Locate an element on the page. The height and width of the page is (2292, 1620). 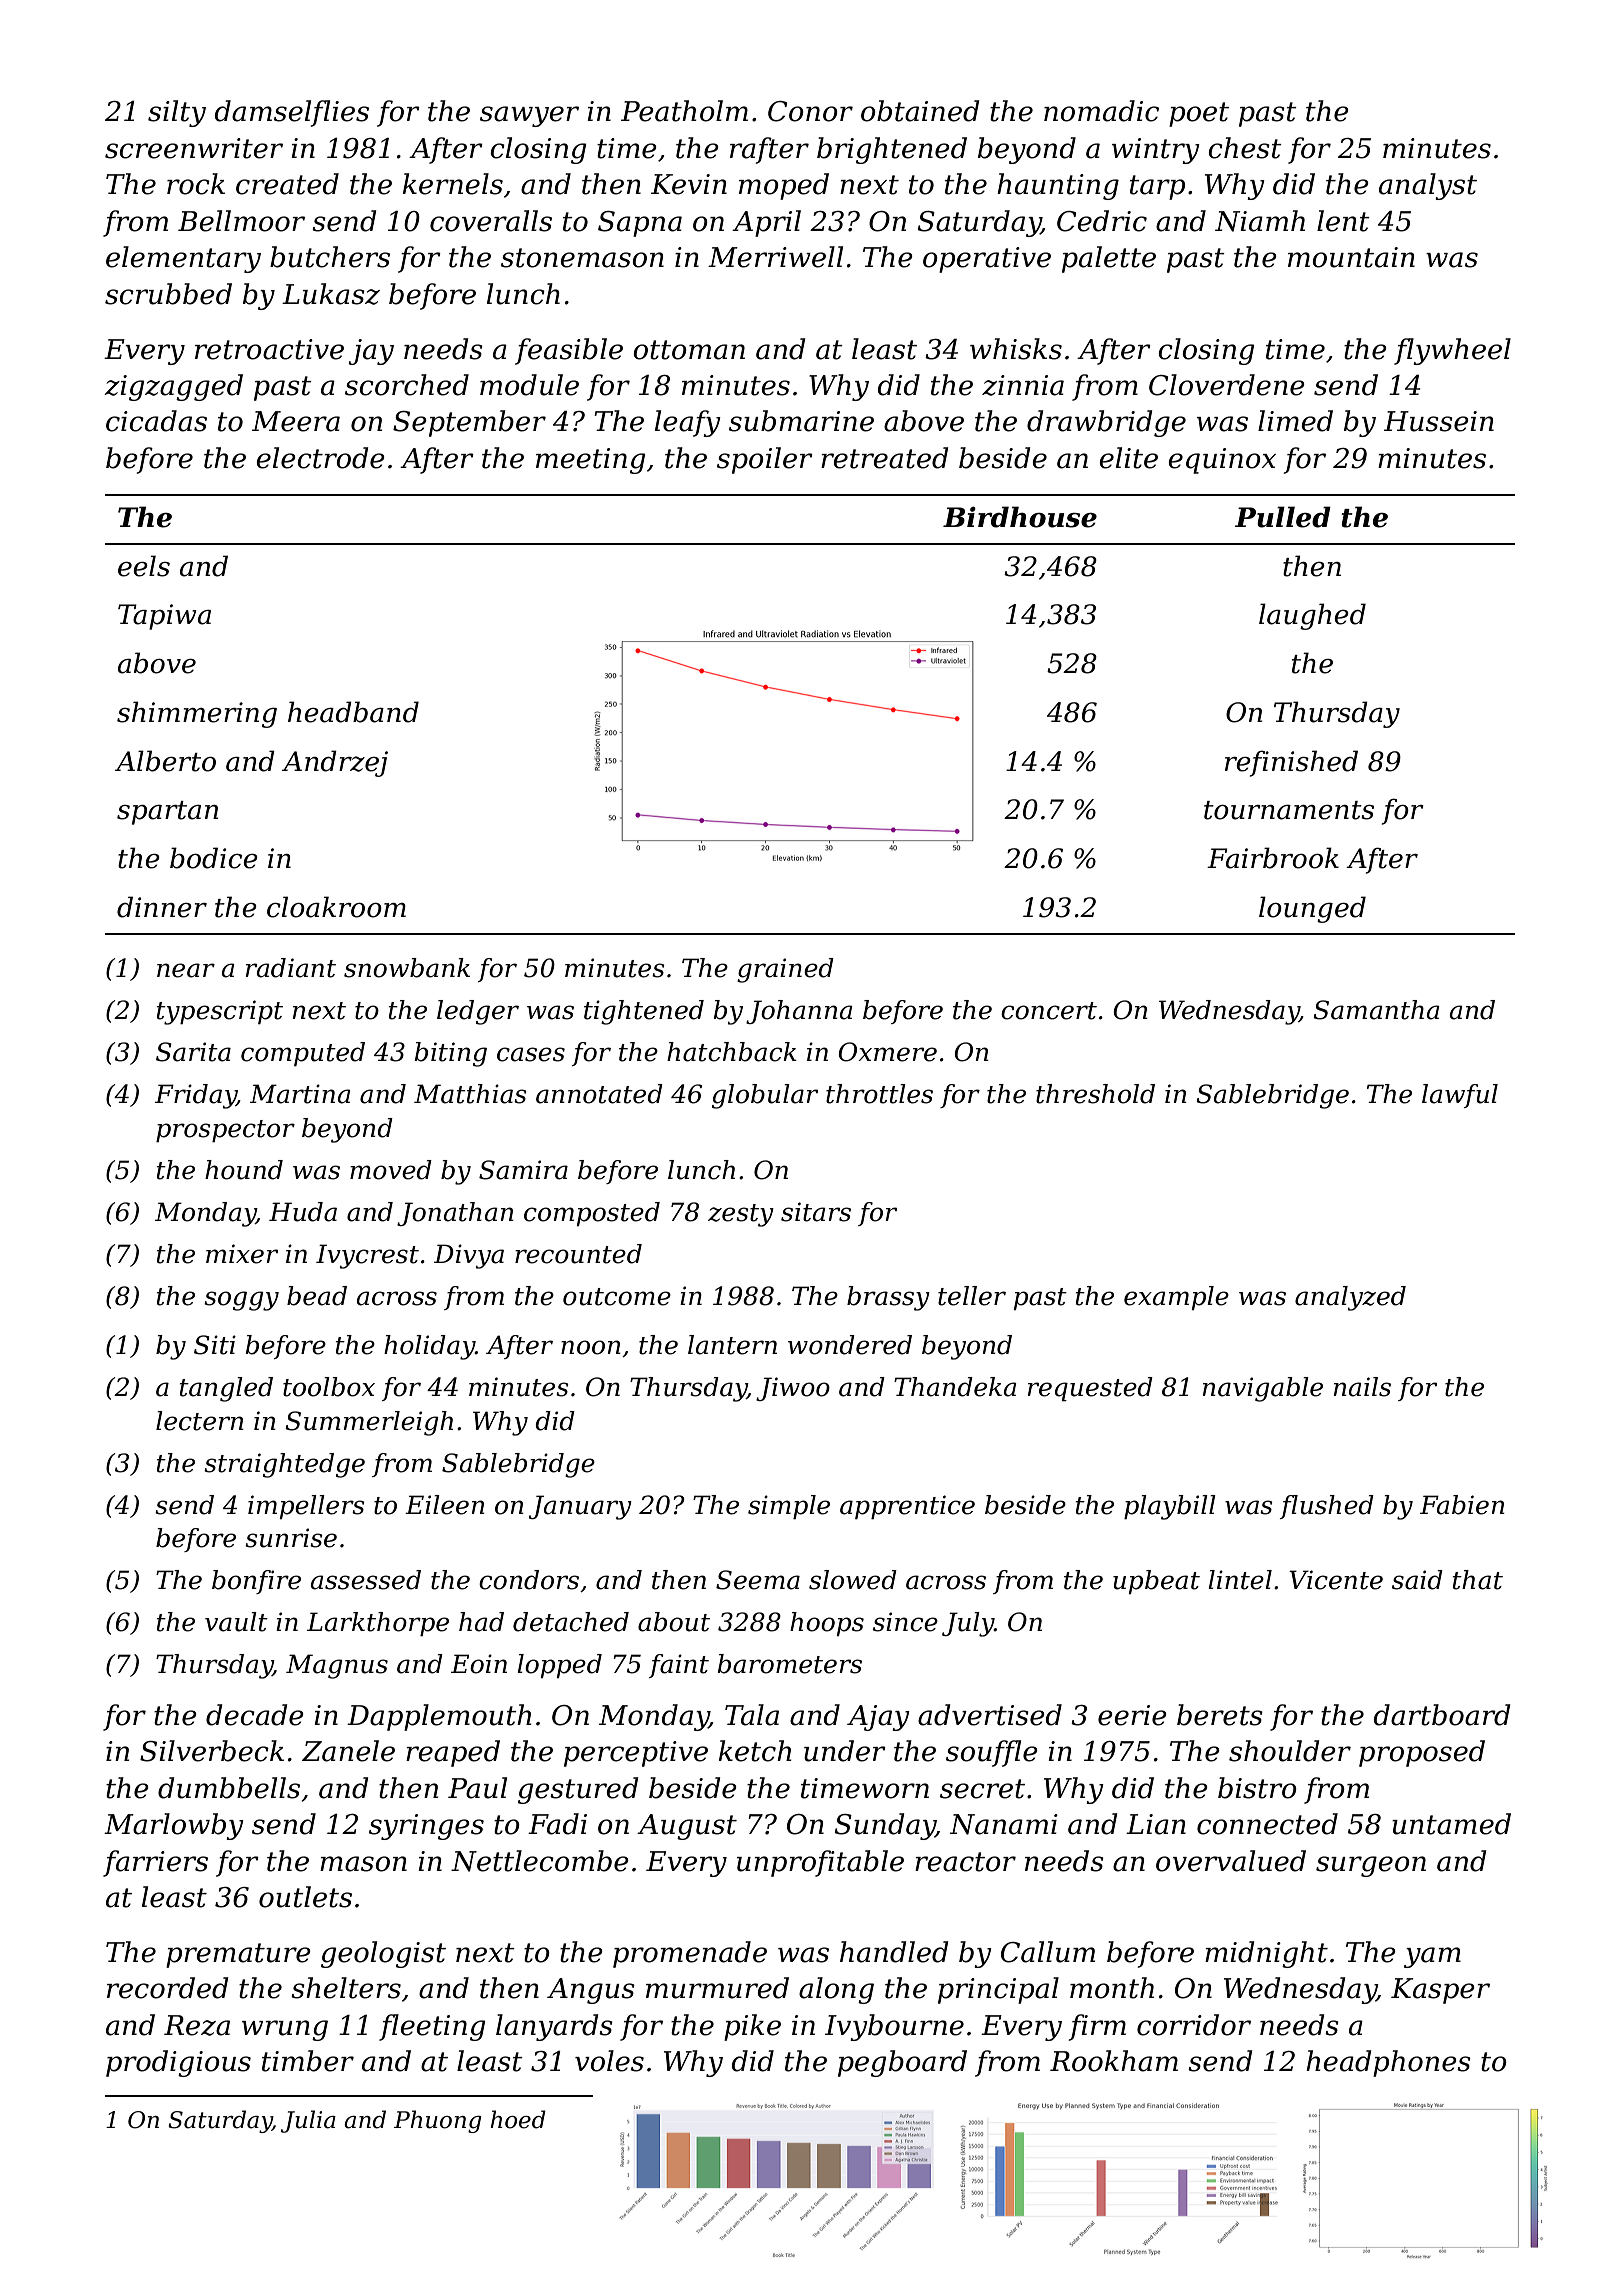
Julia is located at coordinates (308, 2121).
